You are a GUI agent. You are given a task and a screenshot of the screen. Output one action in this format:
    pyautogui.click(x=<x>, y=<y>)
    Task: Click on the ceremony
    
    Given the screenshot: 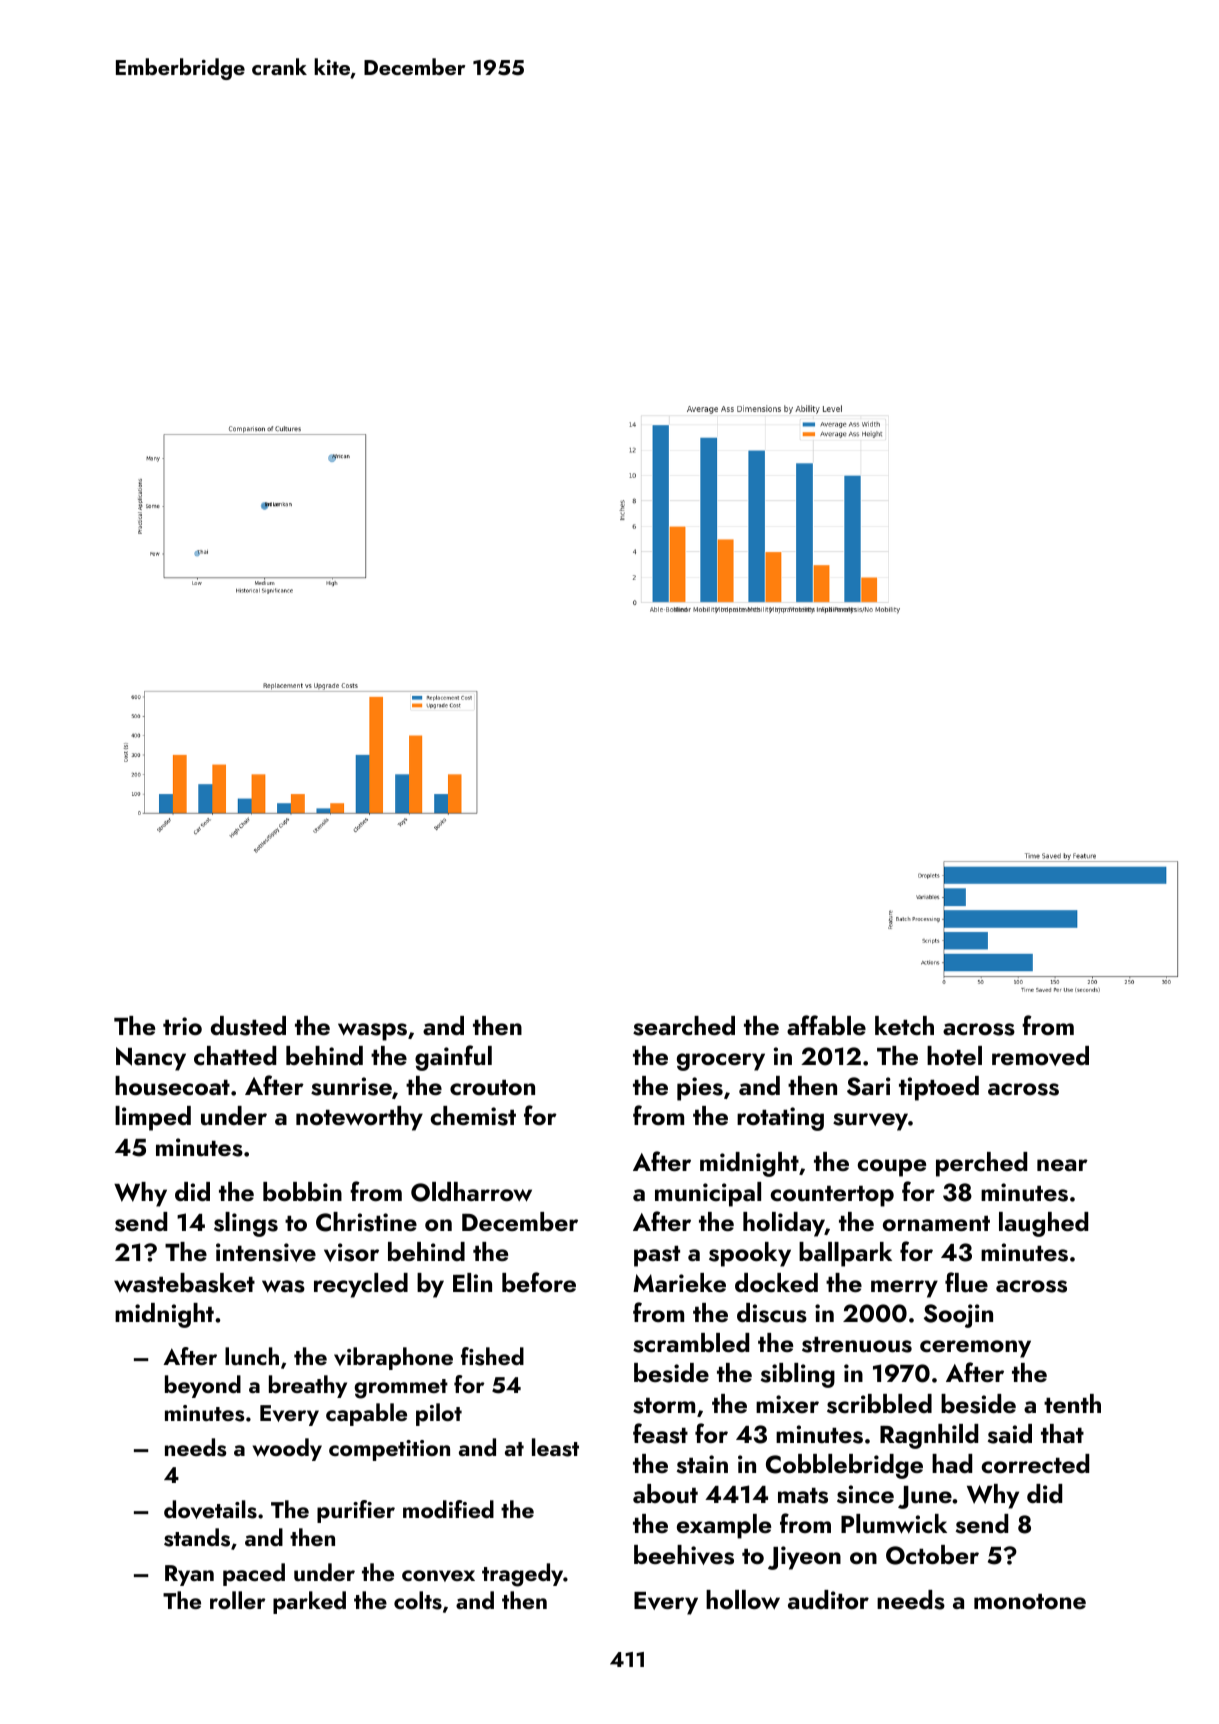 What is the action you would take?
    pyautogui.click(x=975, y=1349)
